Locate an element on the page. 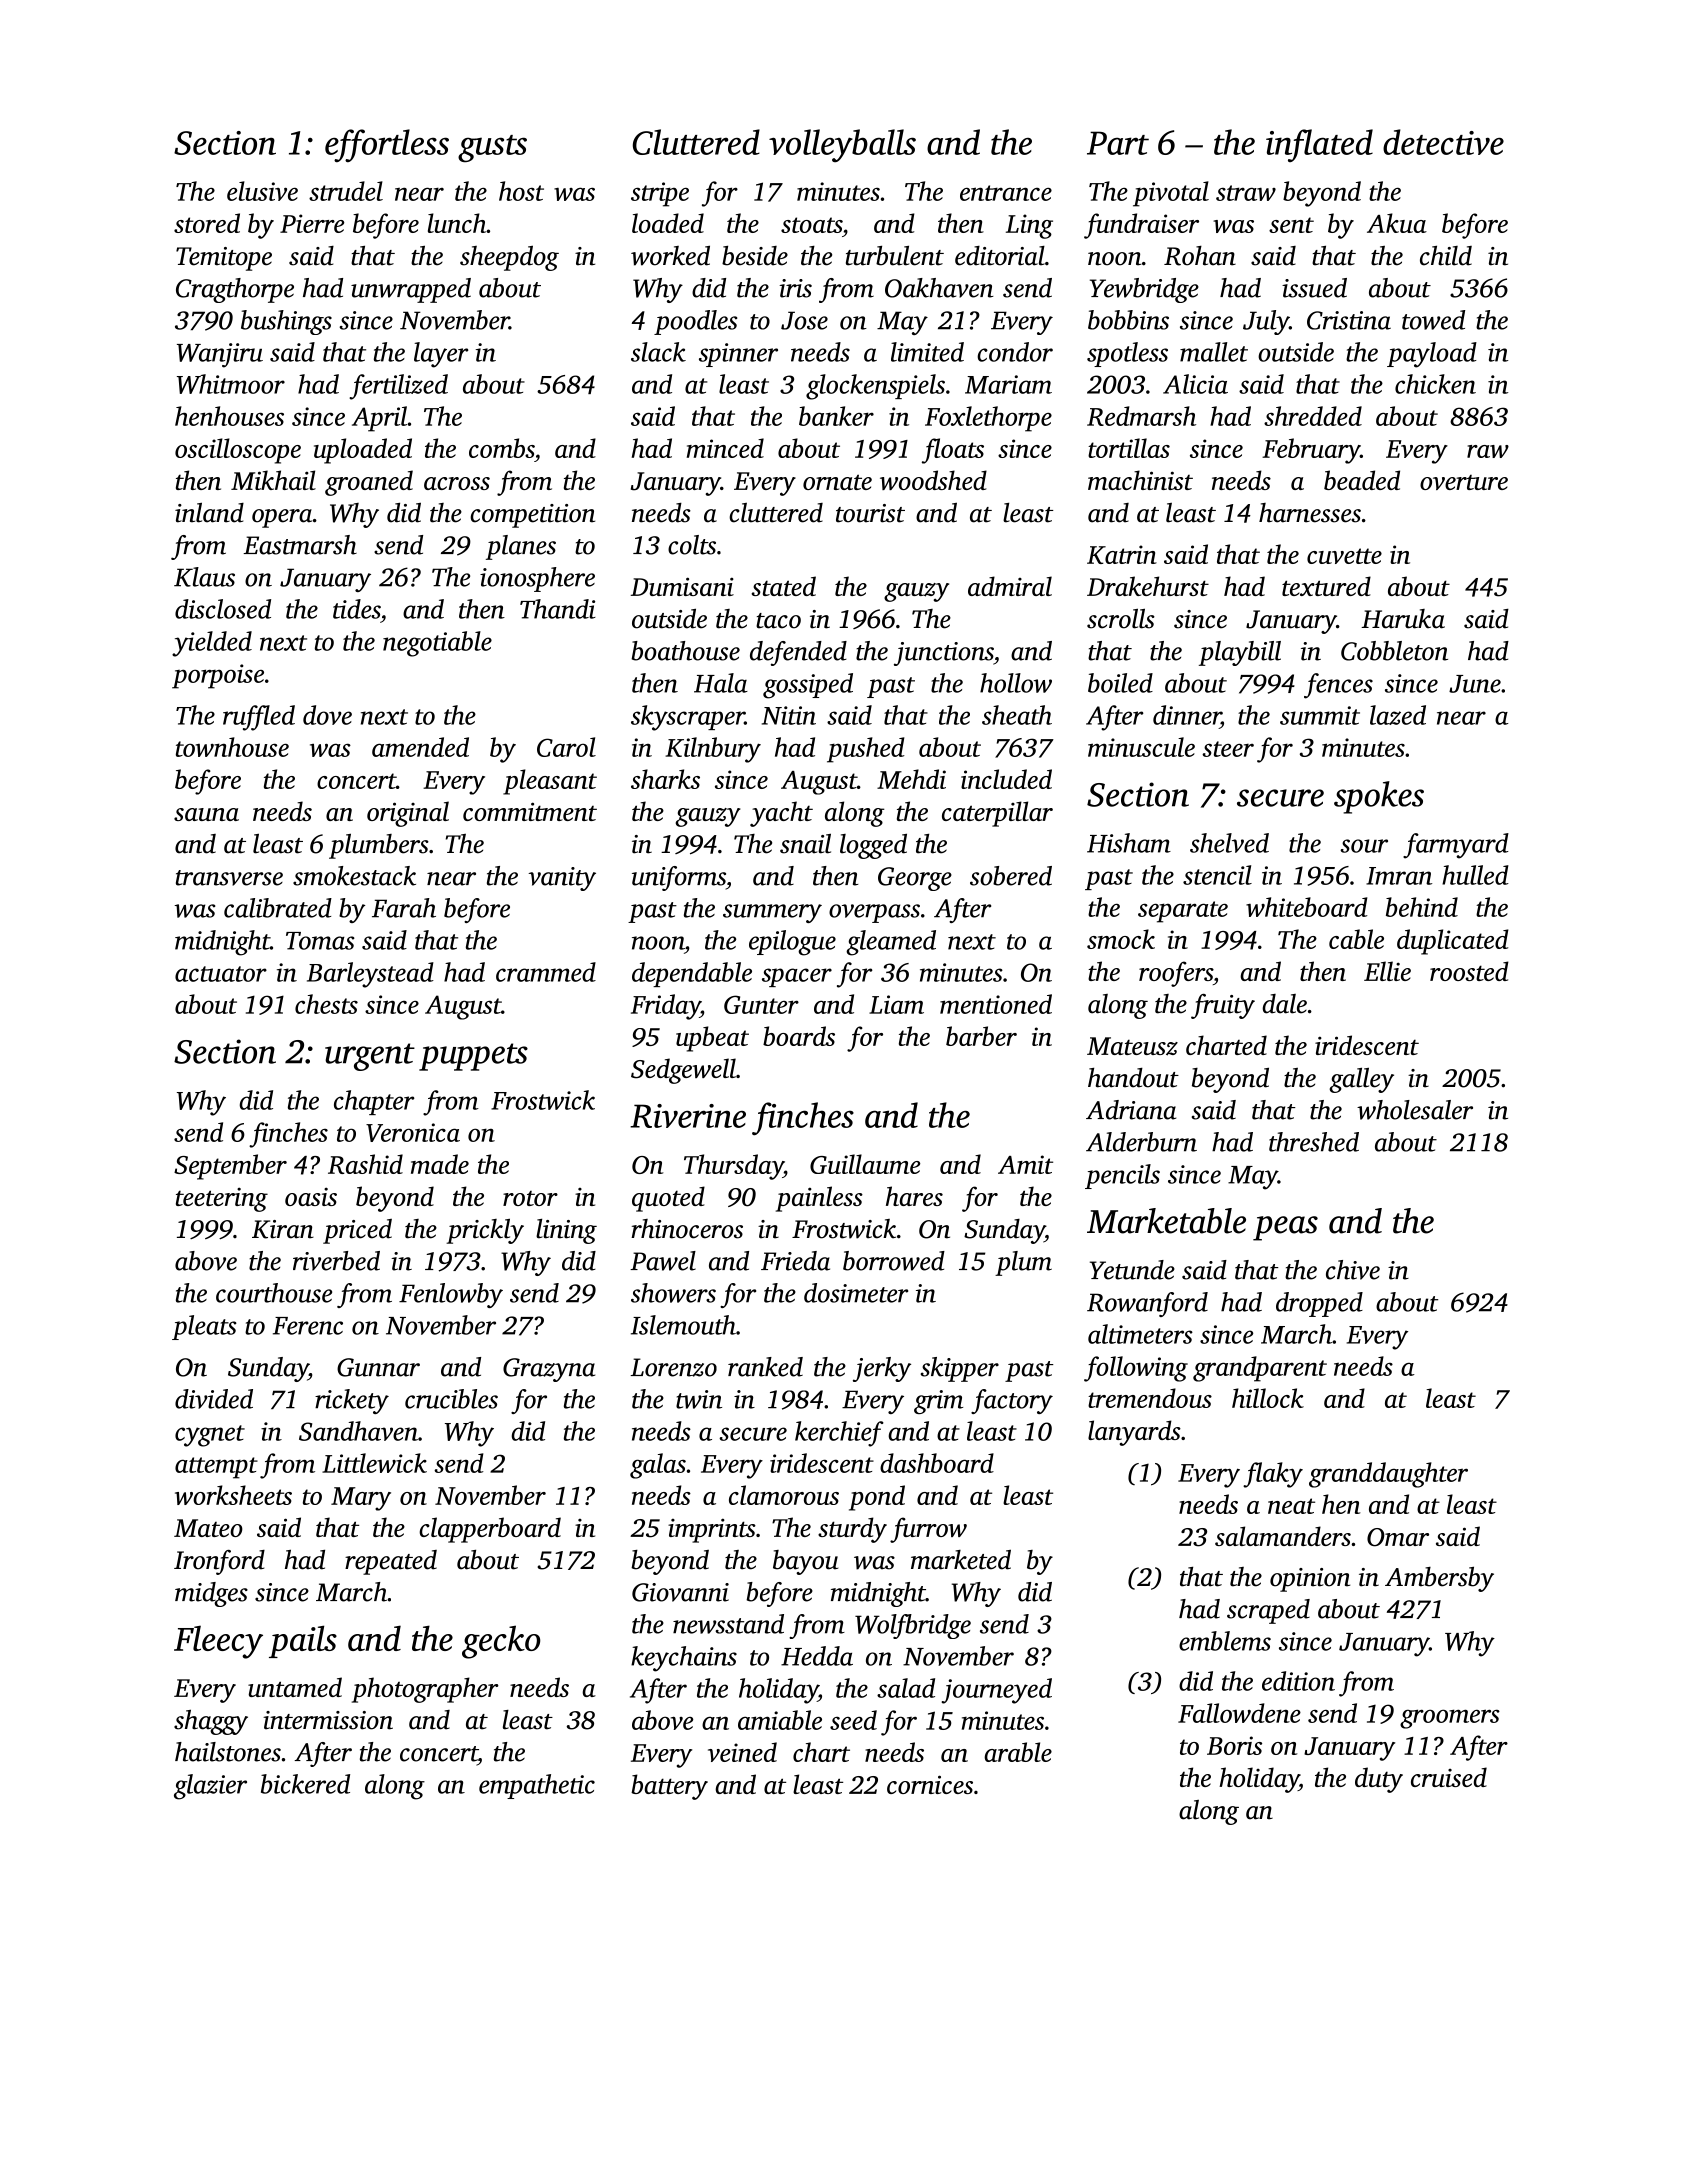 This page has width=1683, height=2178. actuator is located at coordinates (221, 974).
